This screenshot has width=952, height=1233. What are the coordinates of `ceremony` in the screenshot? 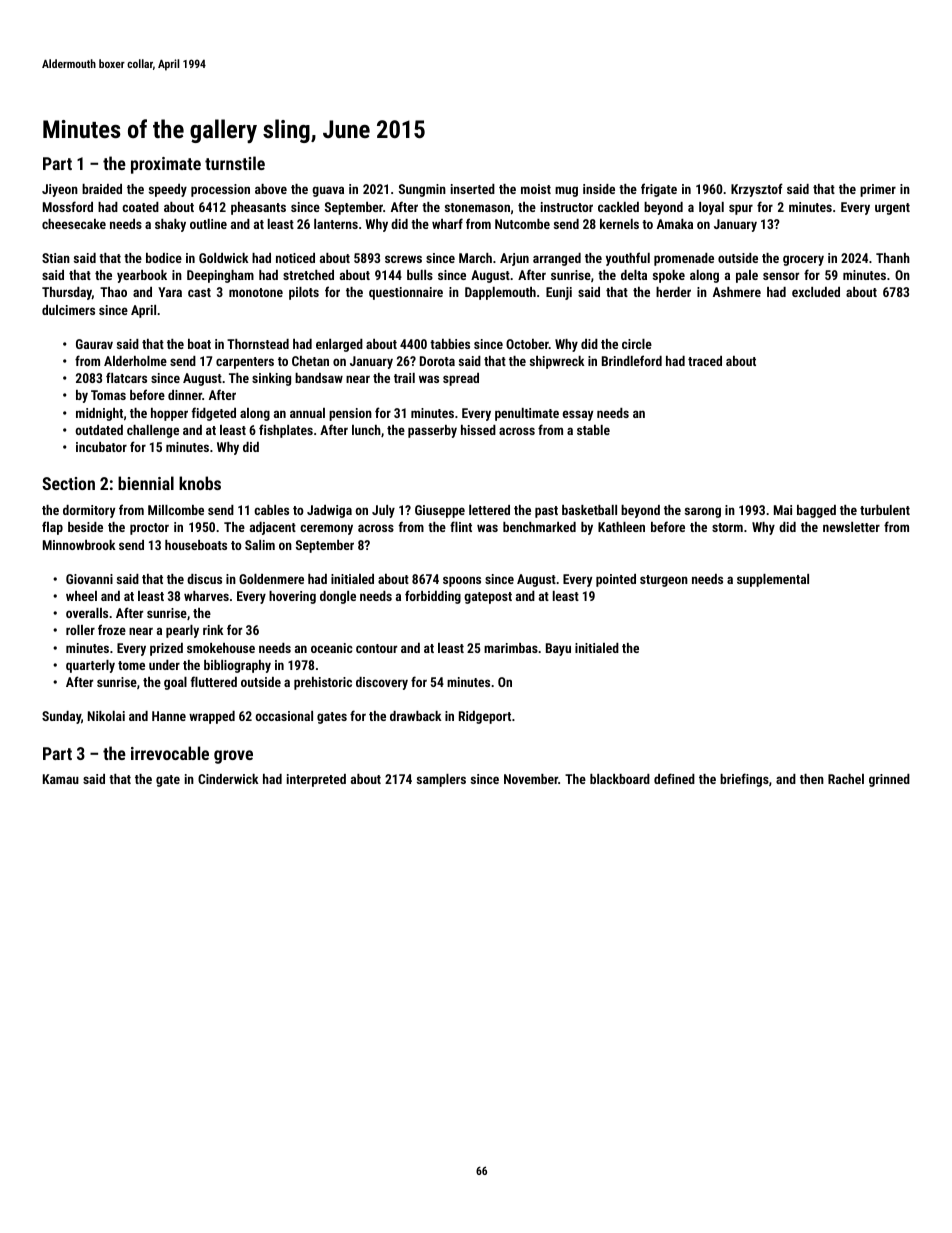 It's located at (326, 529).
